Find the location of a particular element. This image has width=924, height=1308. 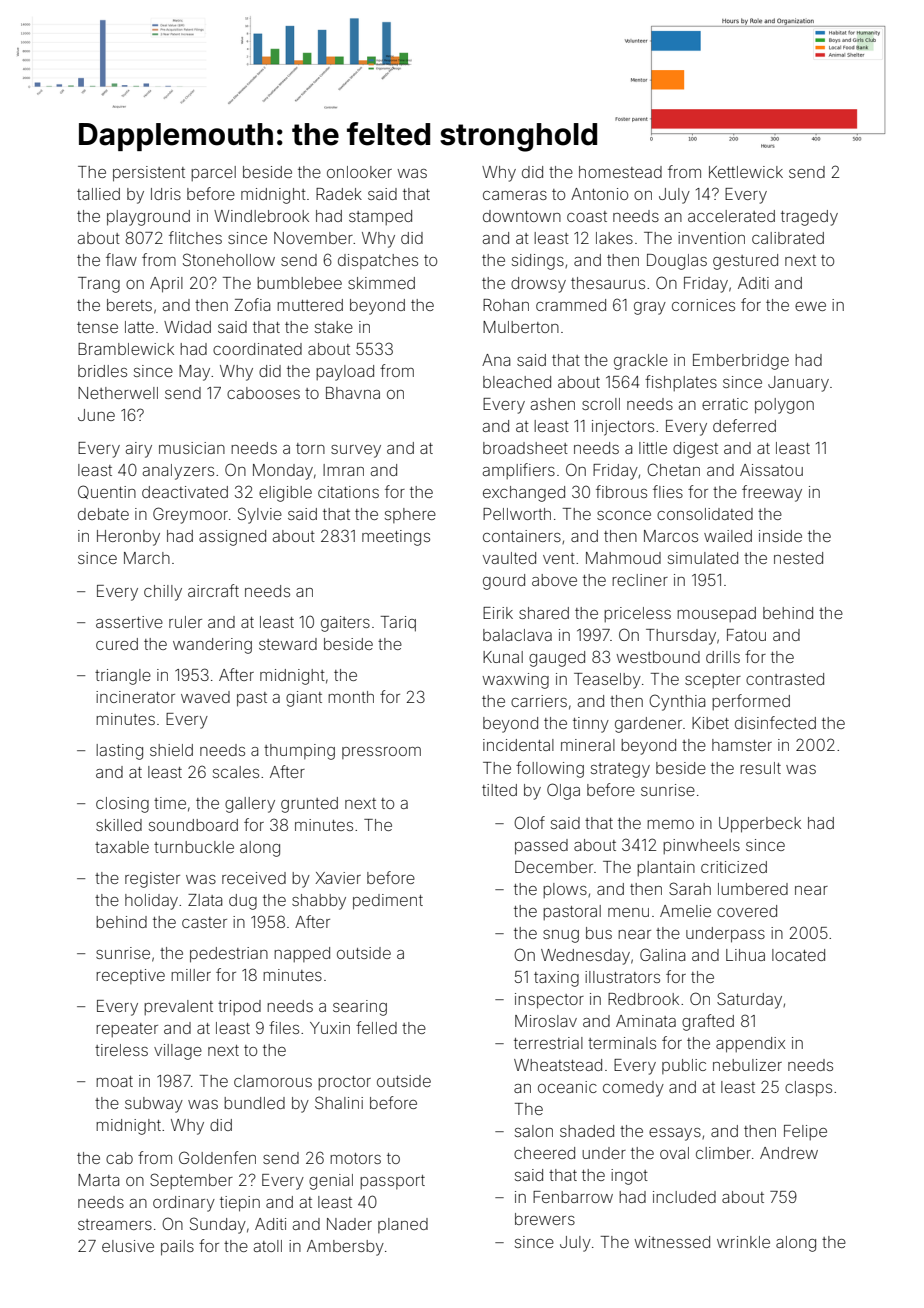

result is located at coordinates (760, 768).
